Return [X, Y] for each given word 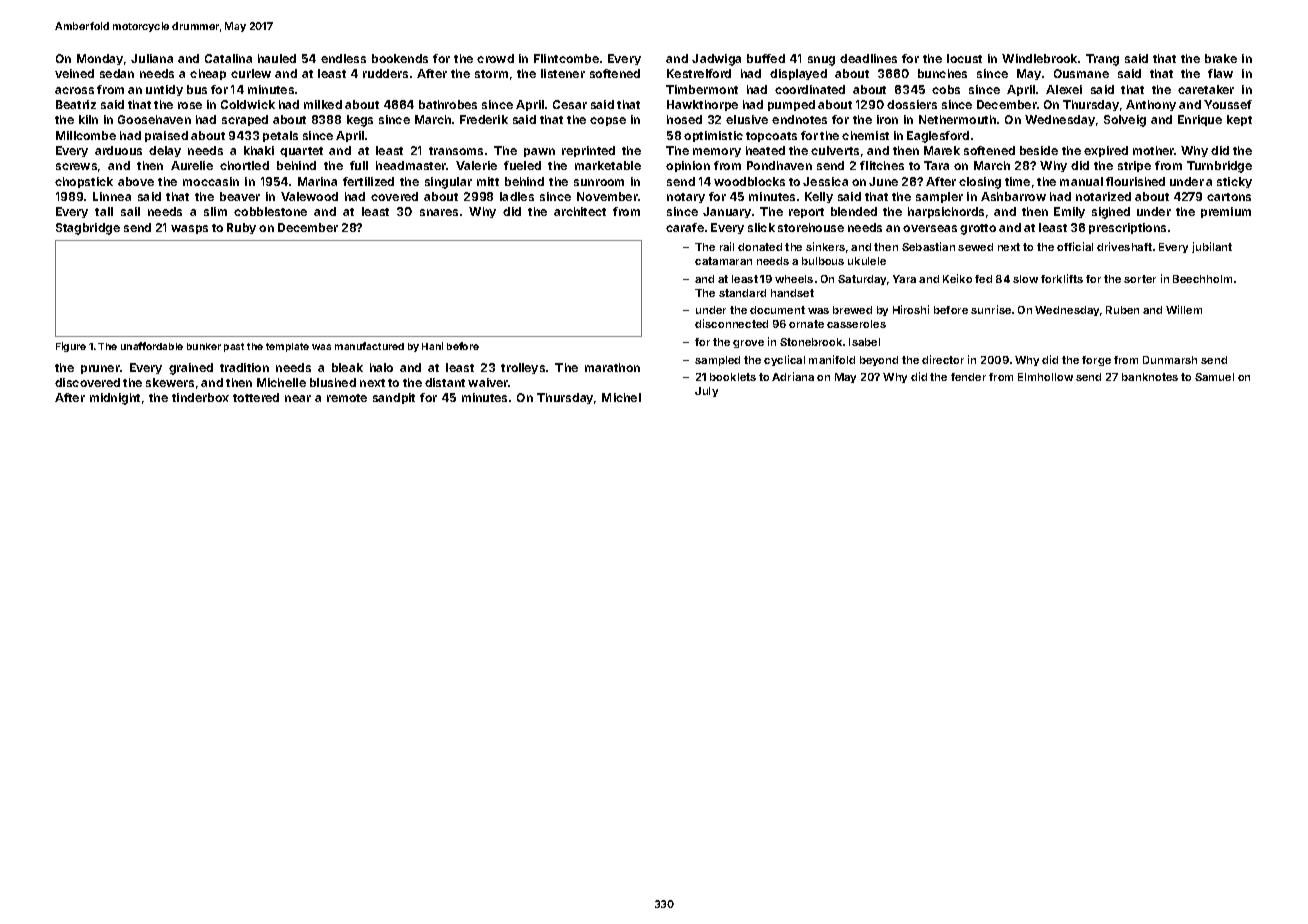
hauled [277, 58]
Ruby [241, 228]
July [706, 392]
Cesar [570, 104]
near [298, 398]
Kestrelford [699, 73]
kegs [360, 121]
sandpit [394, 398]
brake [1221, 58]
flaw [1220, 73]
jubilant [1212, 247]
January [727, 212]
